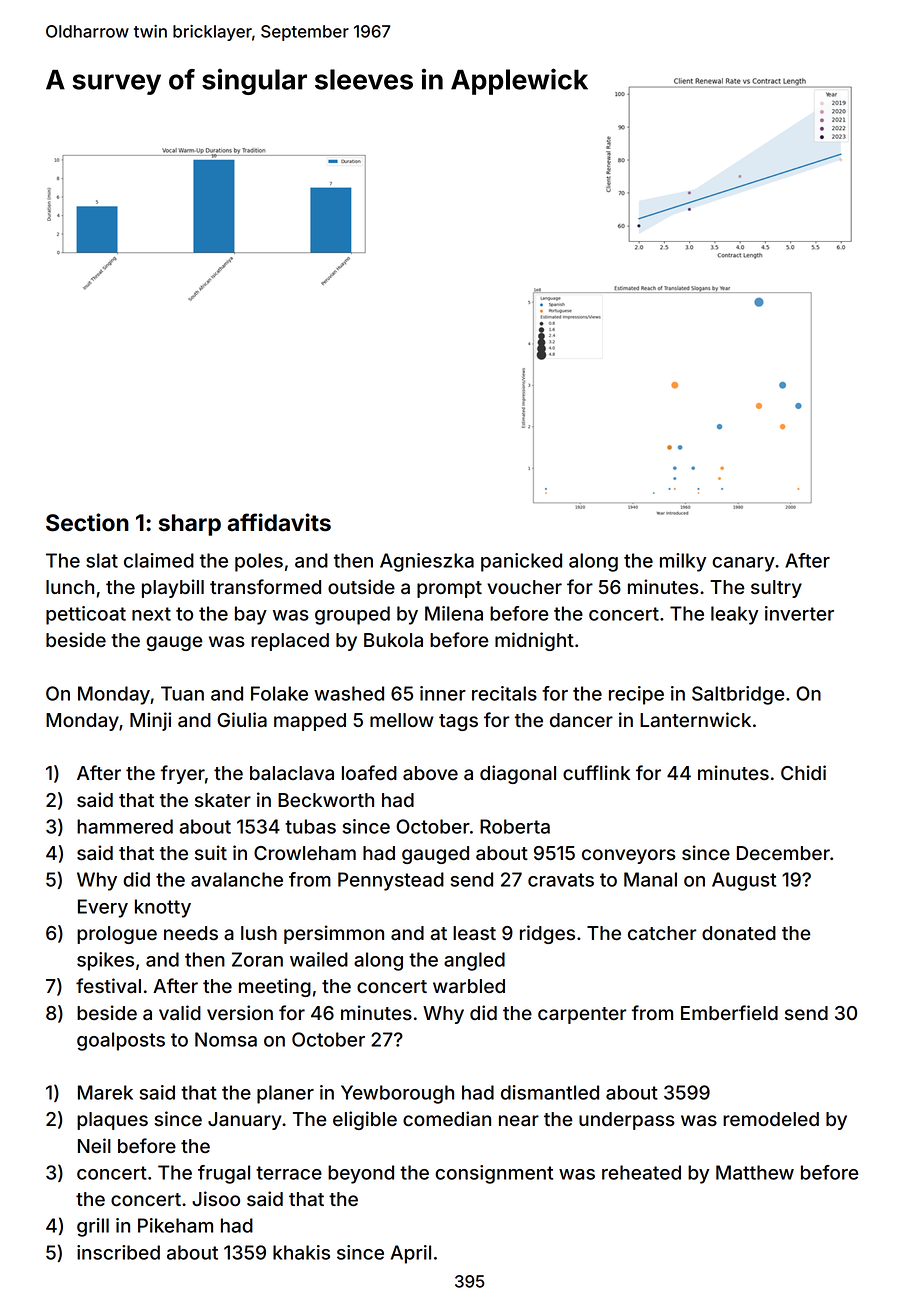 This page has height=1316, width=908. Describe the element at coordinates (365, 1120) in the page. I see `eligible` at that location.
